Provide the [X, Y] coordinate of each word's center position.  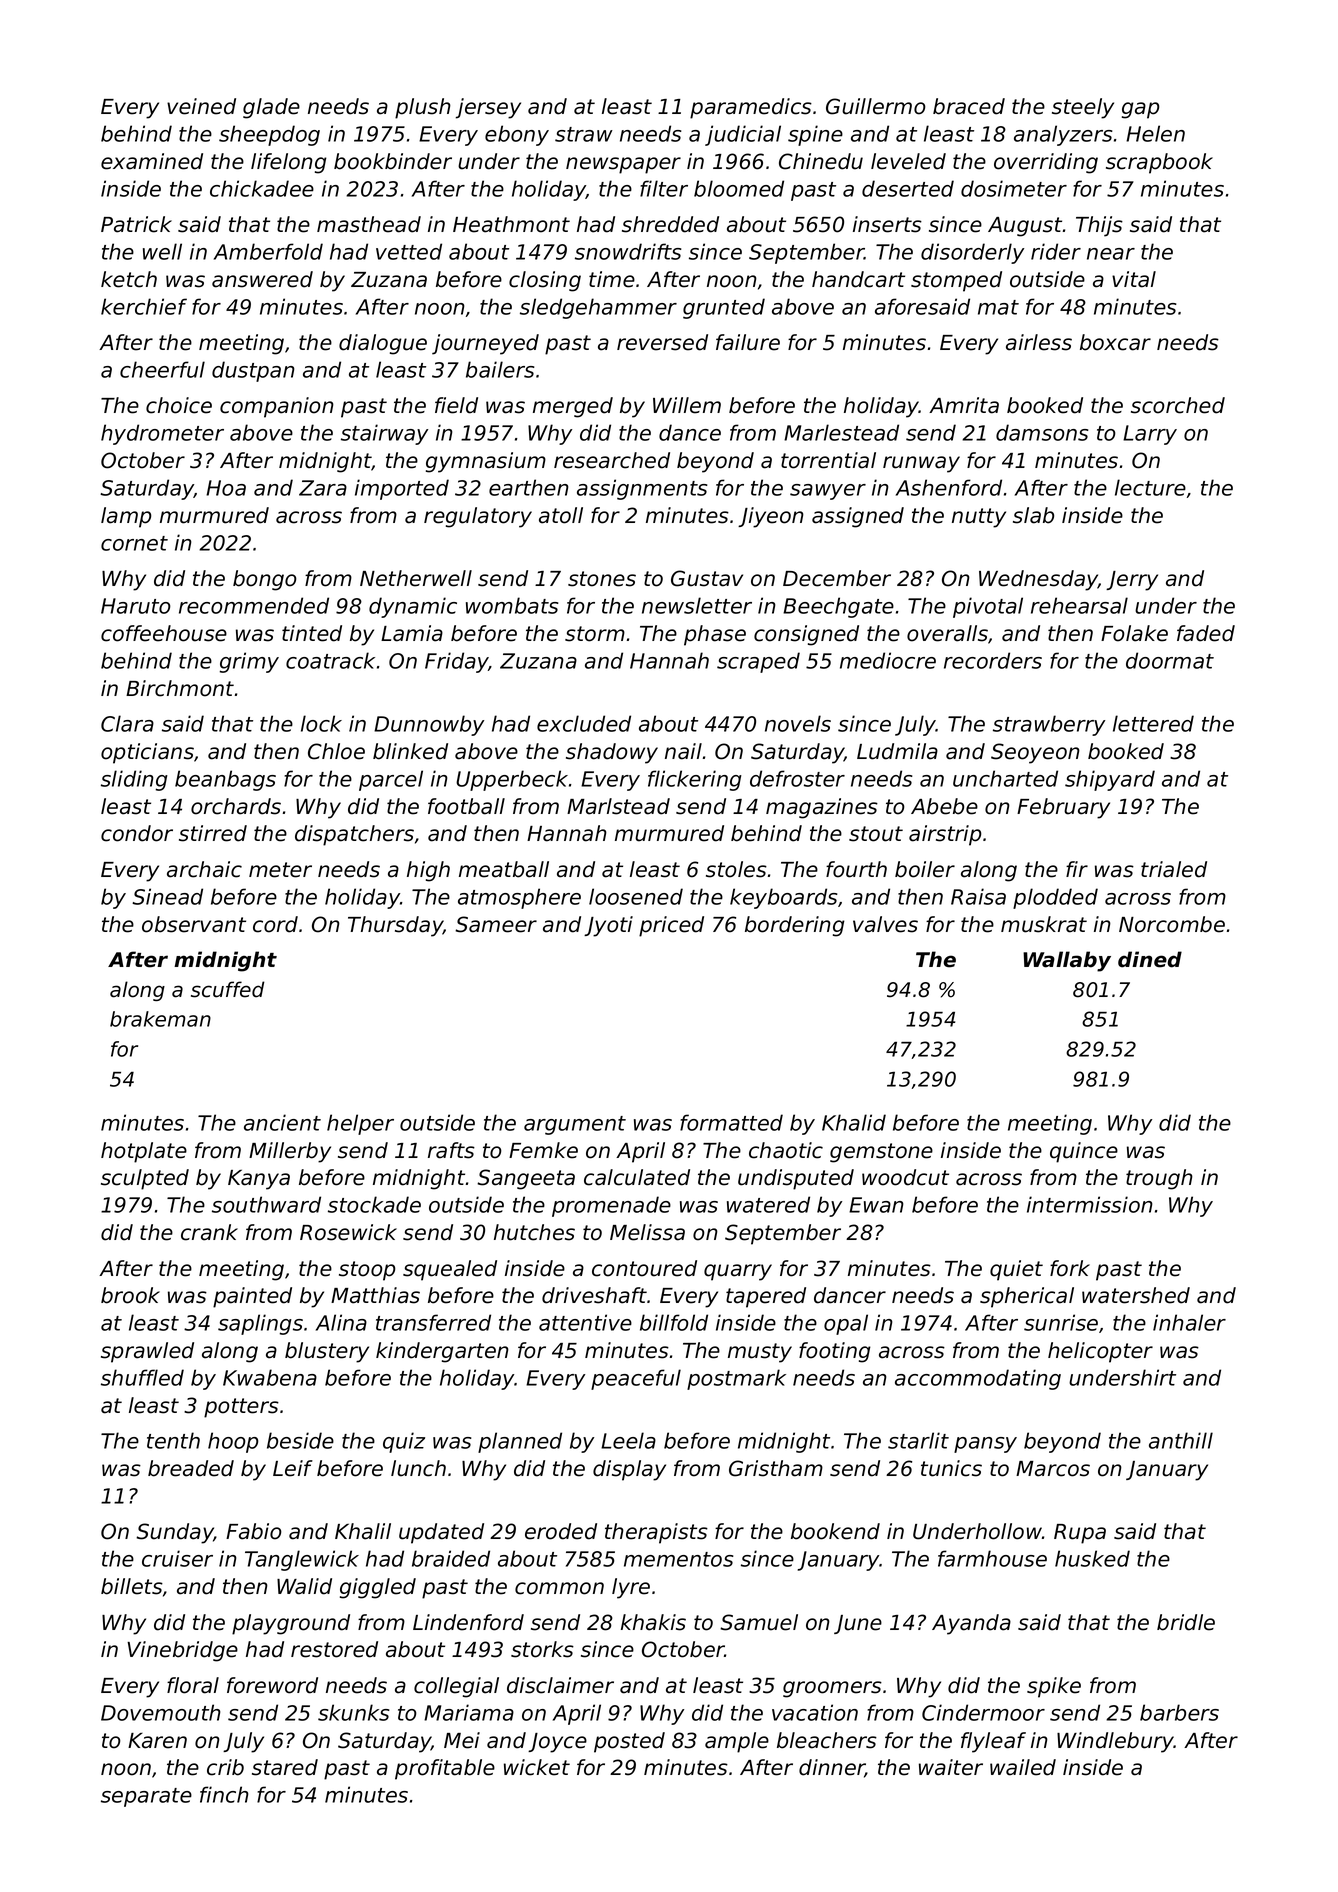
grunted [724, 308]
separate [146, 1797]
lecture [1150, 487]
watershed [1136, 1295]
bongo [265, 580]
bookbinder [393, 161]
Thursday [395, 926]
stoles [736, 869]
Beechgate [838, 607]
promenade [611, 1206]
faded [1206, 633]
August [1025, 227]
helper [360, 1124]
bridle [1186, 1622]
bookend [835, 1531]
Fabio [254, 1531]
